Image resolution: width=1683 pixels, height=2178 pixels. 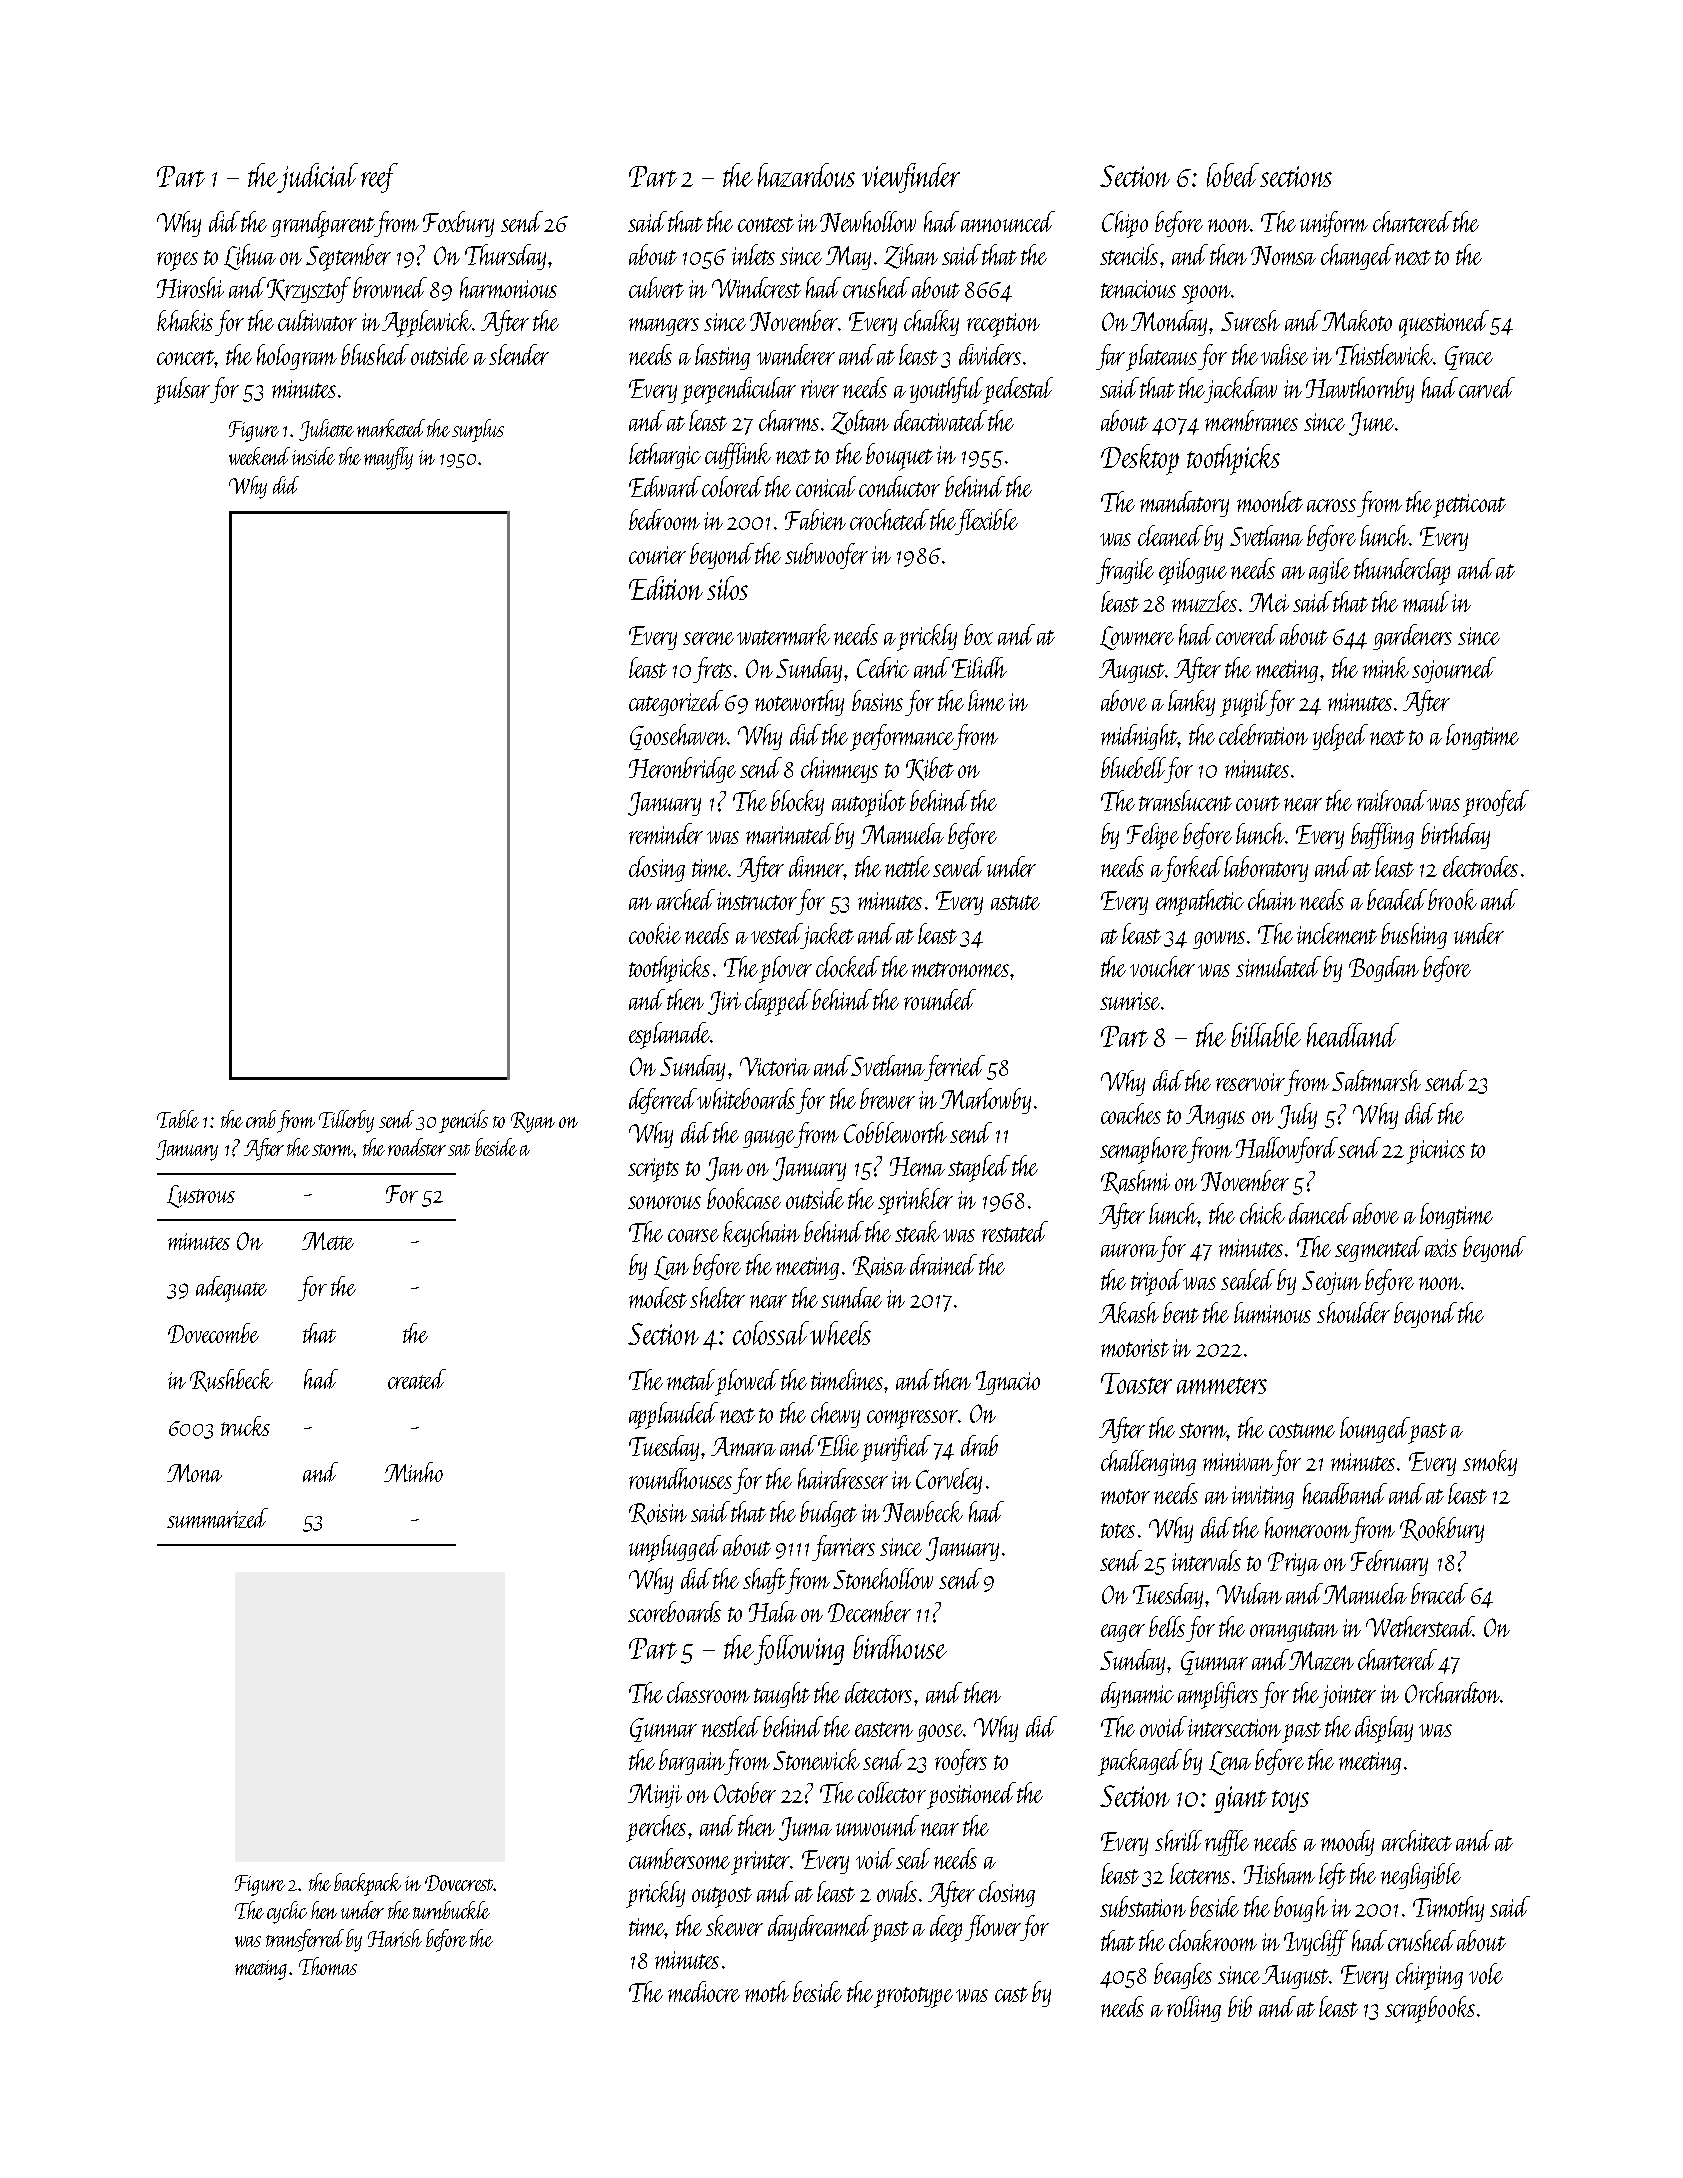 I want to click on chalky, so click(x=931, y=323).
